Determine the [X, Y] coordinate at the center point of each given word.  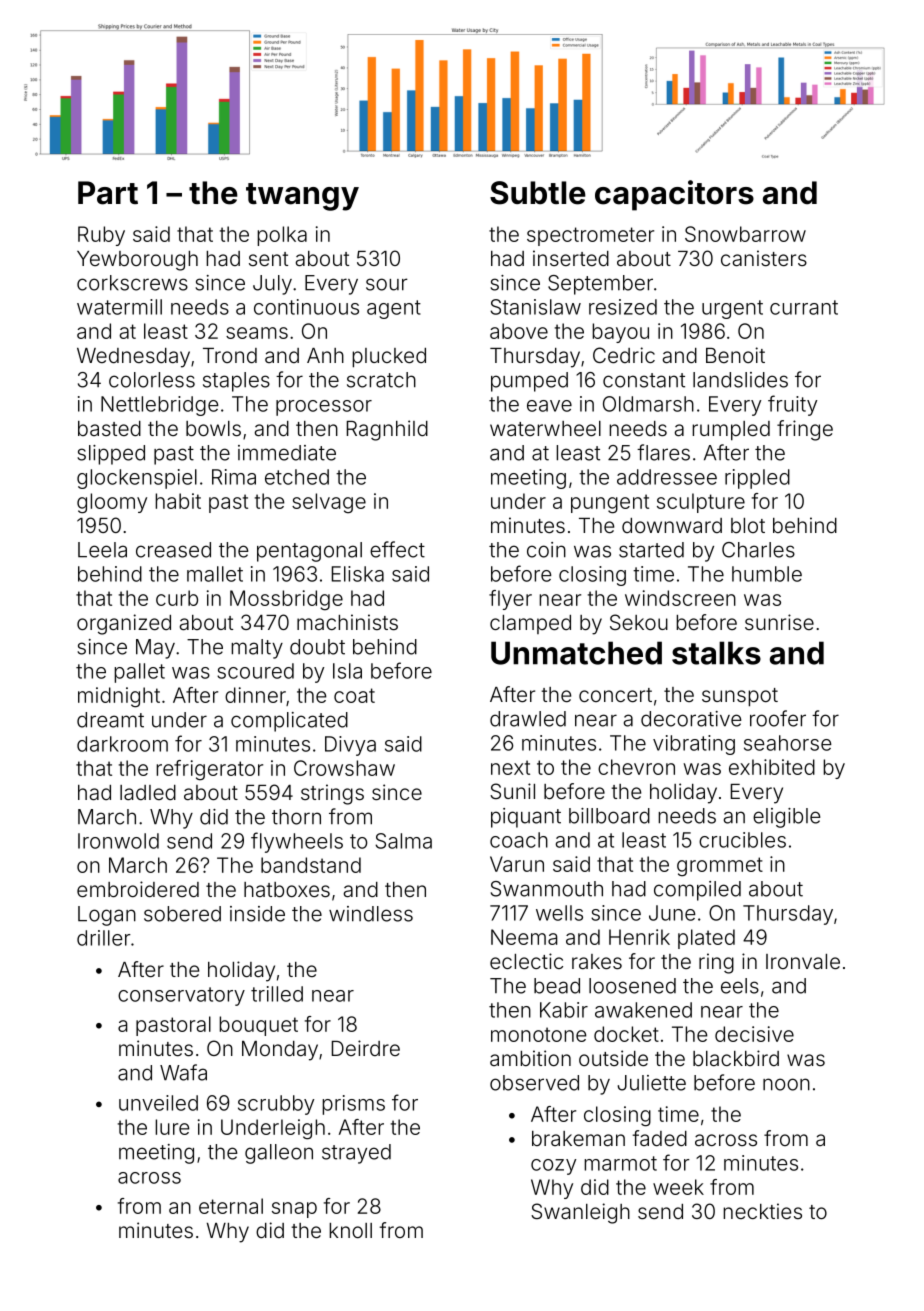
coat [354, 695]
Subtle [538, 193]
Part [108, 193]
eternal [231, 1206]
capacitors [674, 195]
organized [124, 624]
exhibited [772, 767]
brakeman [578, 1138]
